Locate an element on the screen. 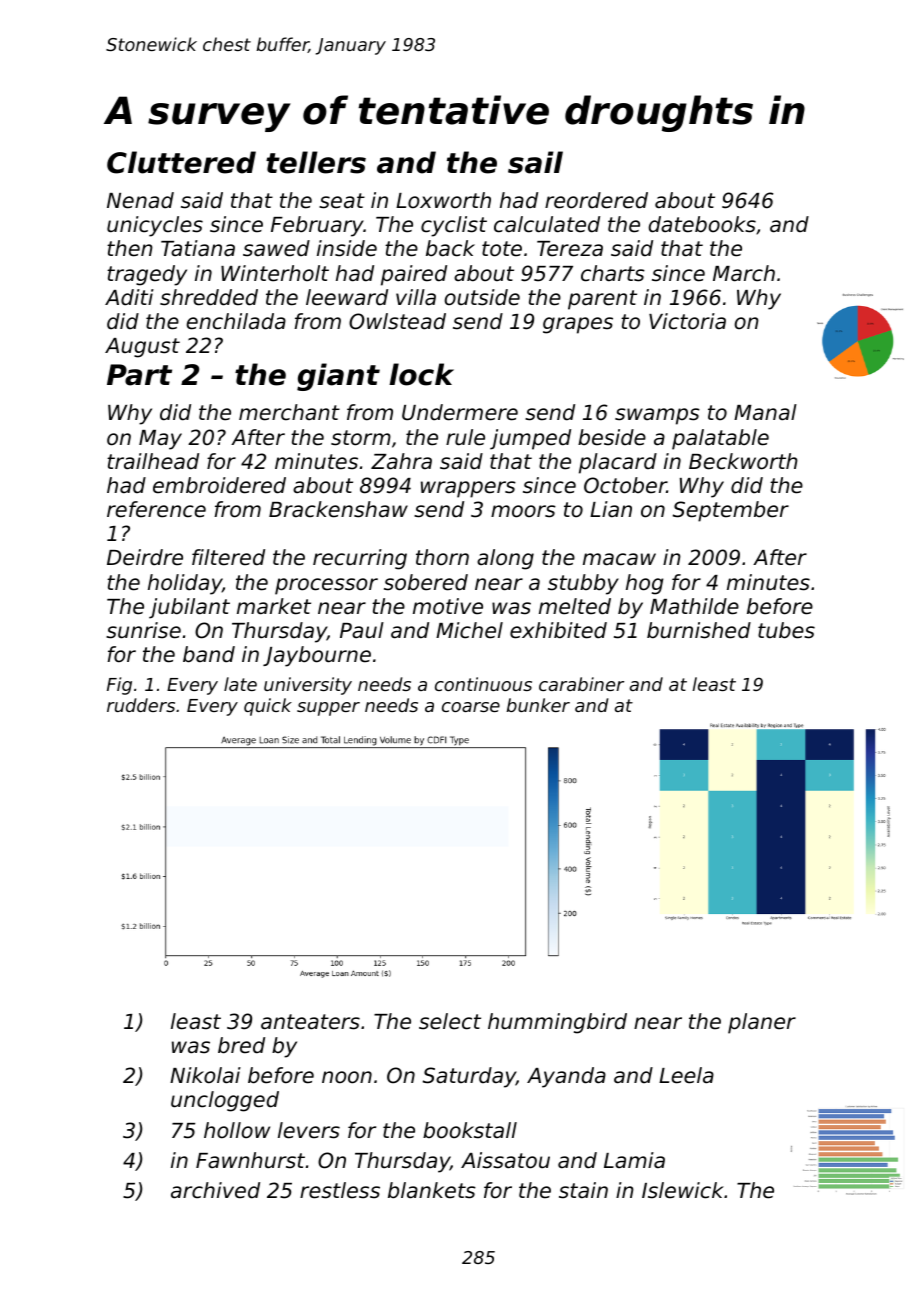 This screenshot has width=924, height=1314. planer is located at coordinates (762, 1023).
